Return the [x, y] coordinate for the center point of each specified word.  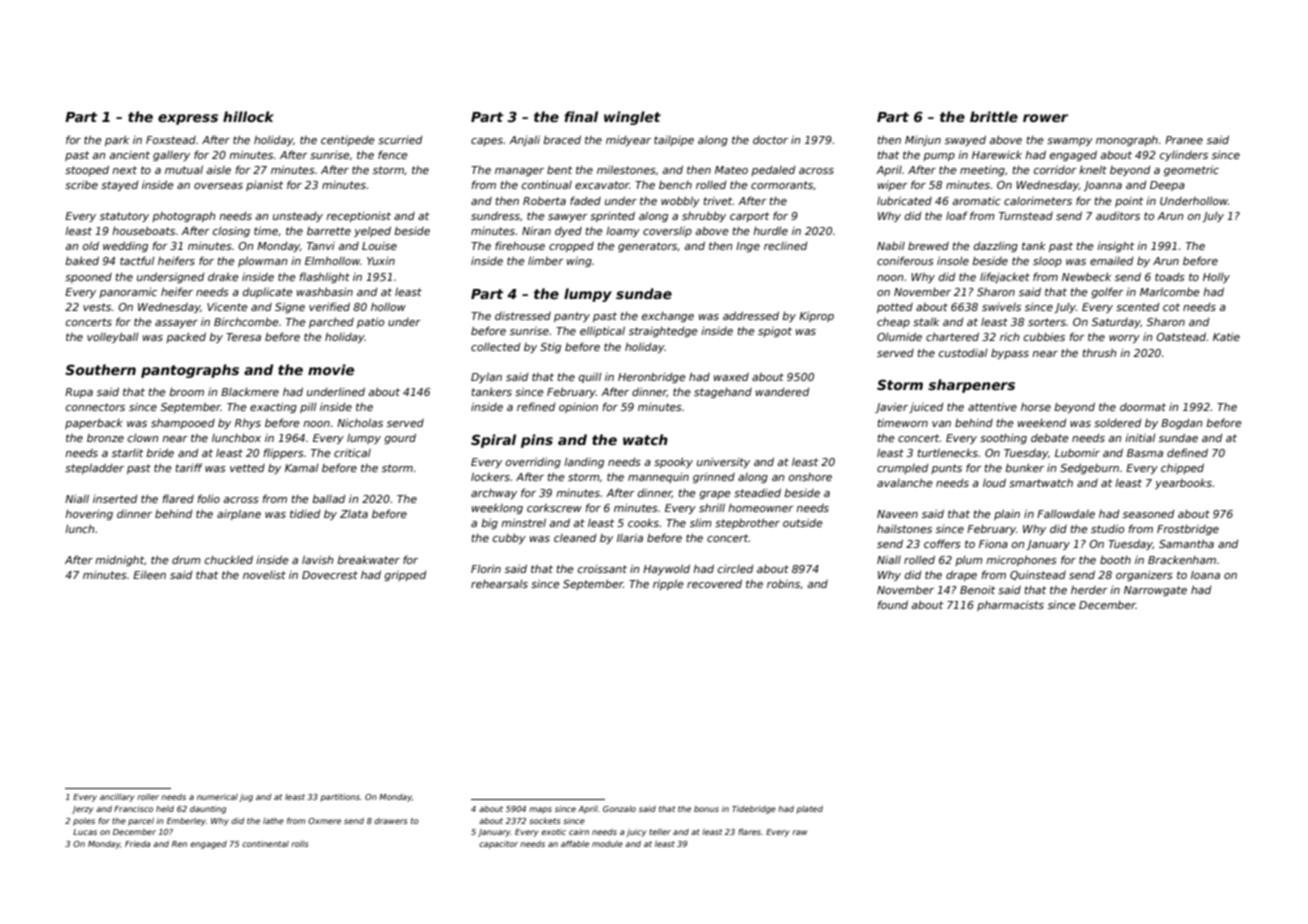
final [581, 116]
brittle [994, 116]
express [188, 119]
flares [749, 831]
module [607, 844]
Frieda [137, 844]
